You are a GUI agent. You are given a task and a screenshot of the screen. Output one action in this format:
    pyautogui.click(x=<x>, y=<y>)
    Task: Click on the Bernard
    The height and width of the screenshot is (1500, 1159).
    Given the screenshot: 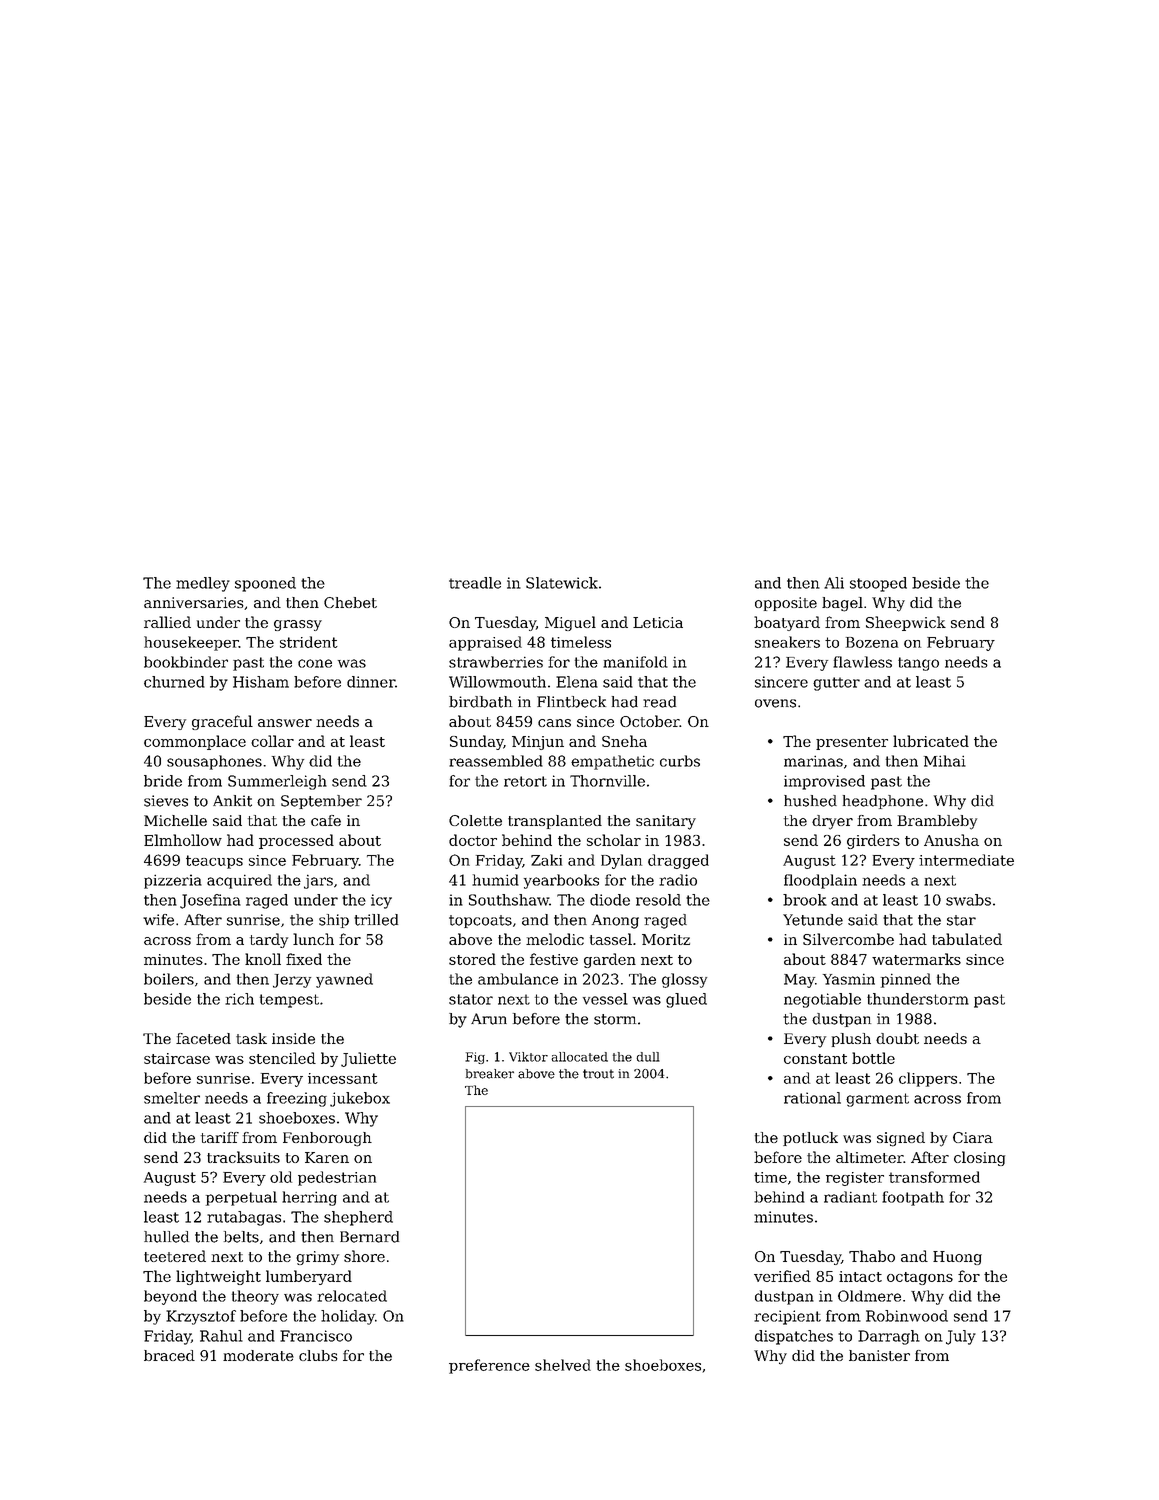 What is the action you would take?
    pyautogui.click(x=369, y=1237)
